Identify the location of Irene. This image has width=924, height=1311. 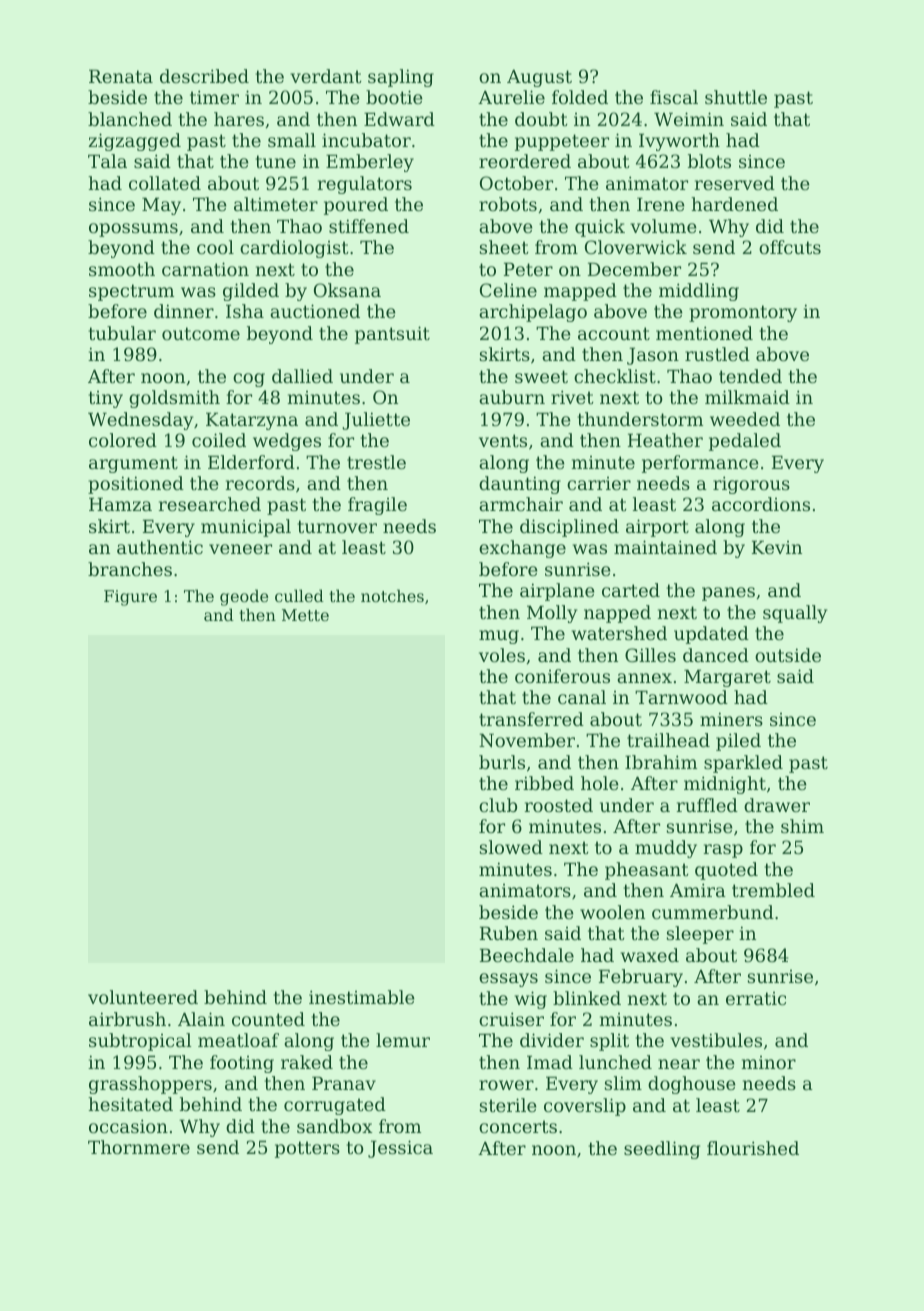
(661, 204).
